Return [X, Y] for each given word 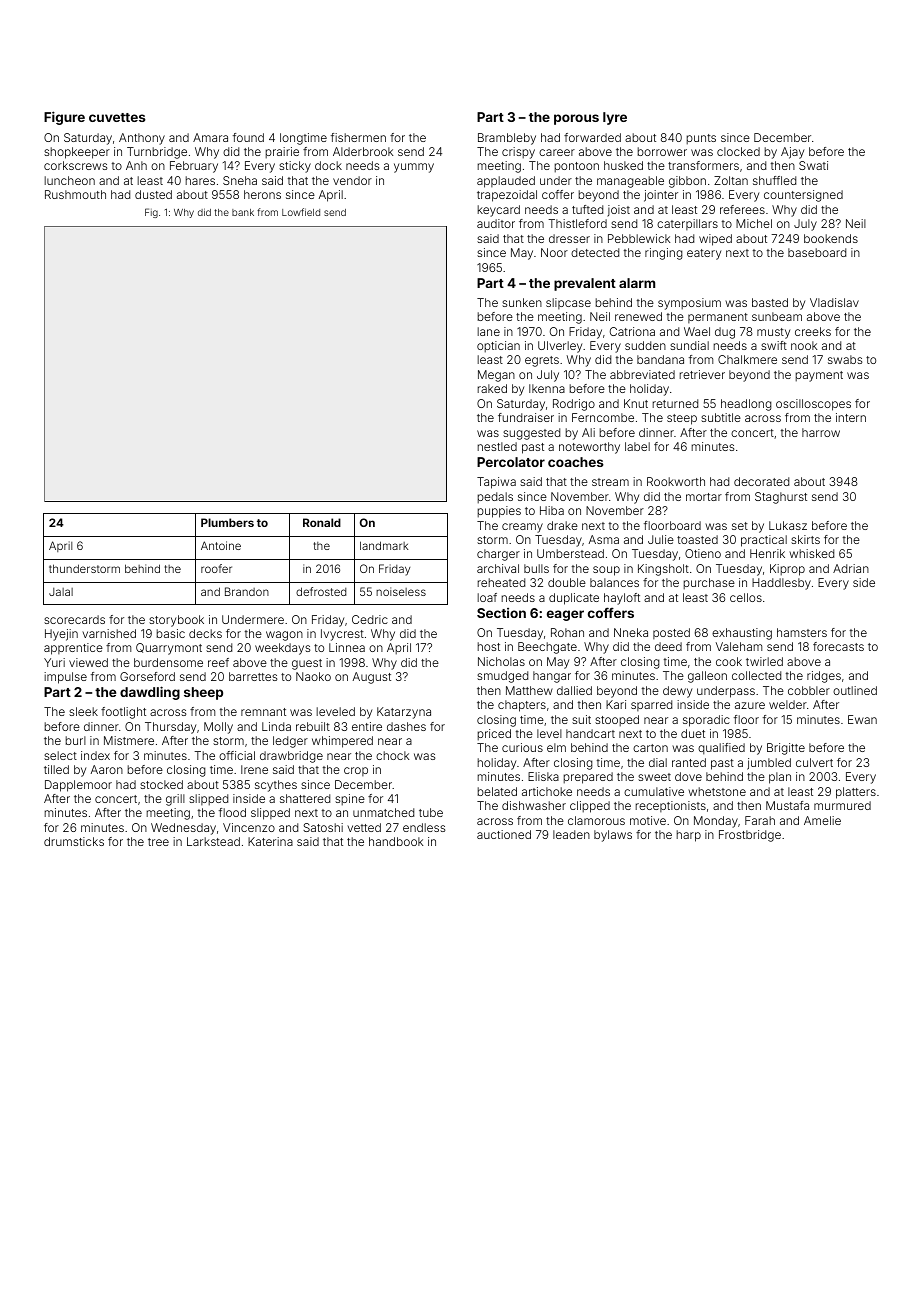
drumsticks [74, 841]
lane [488, 331]
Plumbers [227, 522]
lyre [615, 118]
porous [576, 119]
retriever [702, 374]
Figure [64, 118]
